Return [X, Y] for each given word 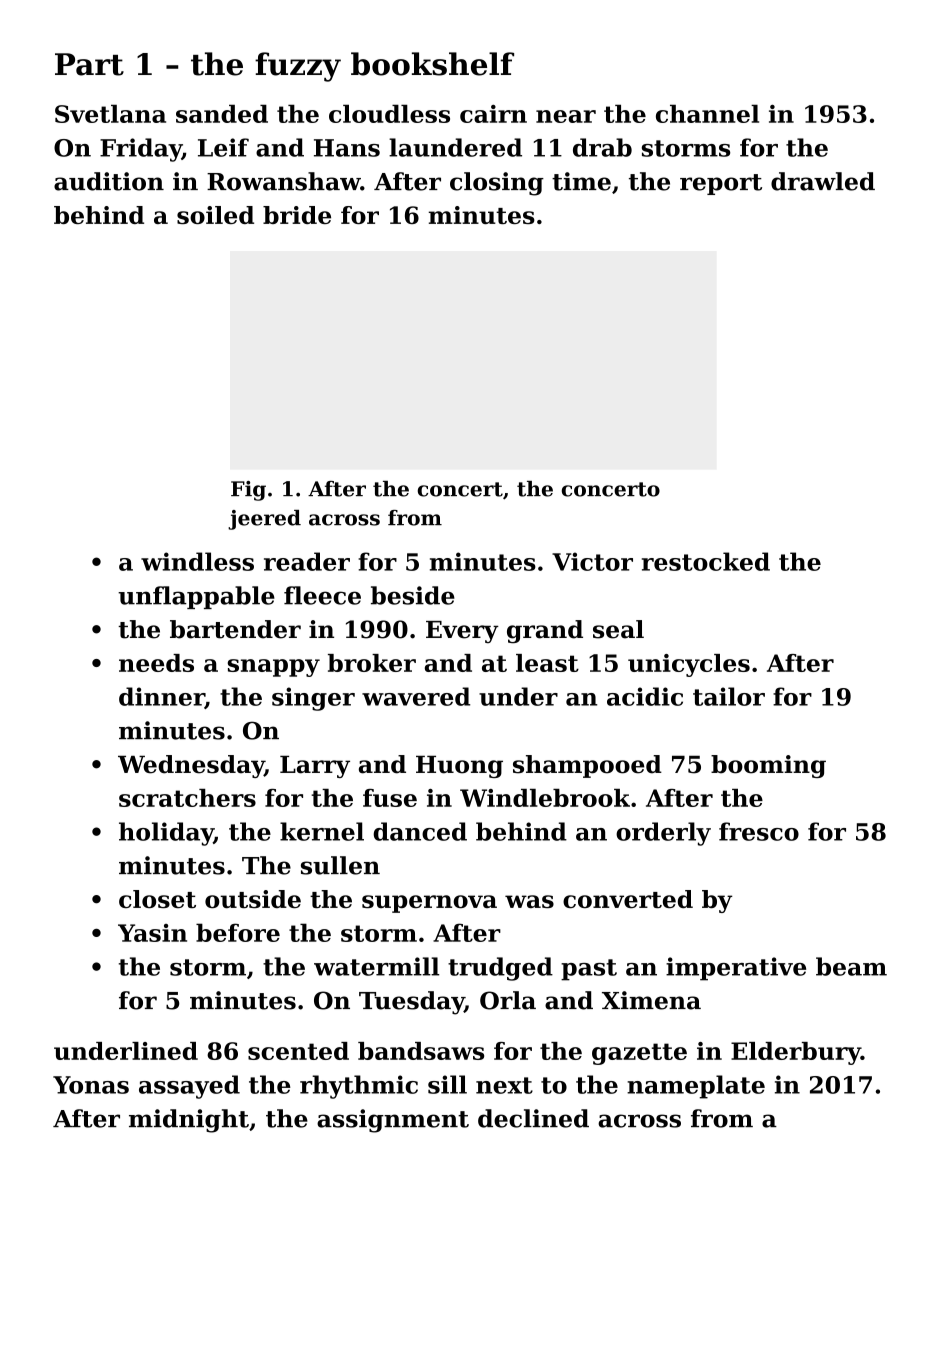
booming [768, 766]
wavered [416, 696]
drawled [823, 181]
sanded [222, 113]
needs [156, 663]
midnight [189, 1121]
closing [497, 184]
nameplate [696, 1087]
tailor [729, 696]
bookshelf [432, 64]
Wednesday [191, 766]
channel [707, 113]
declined [533, 1118]
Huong [459, 767]
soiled [215, 215]
